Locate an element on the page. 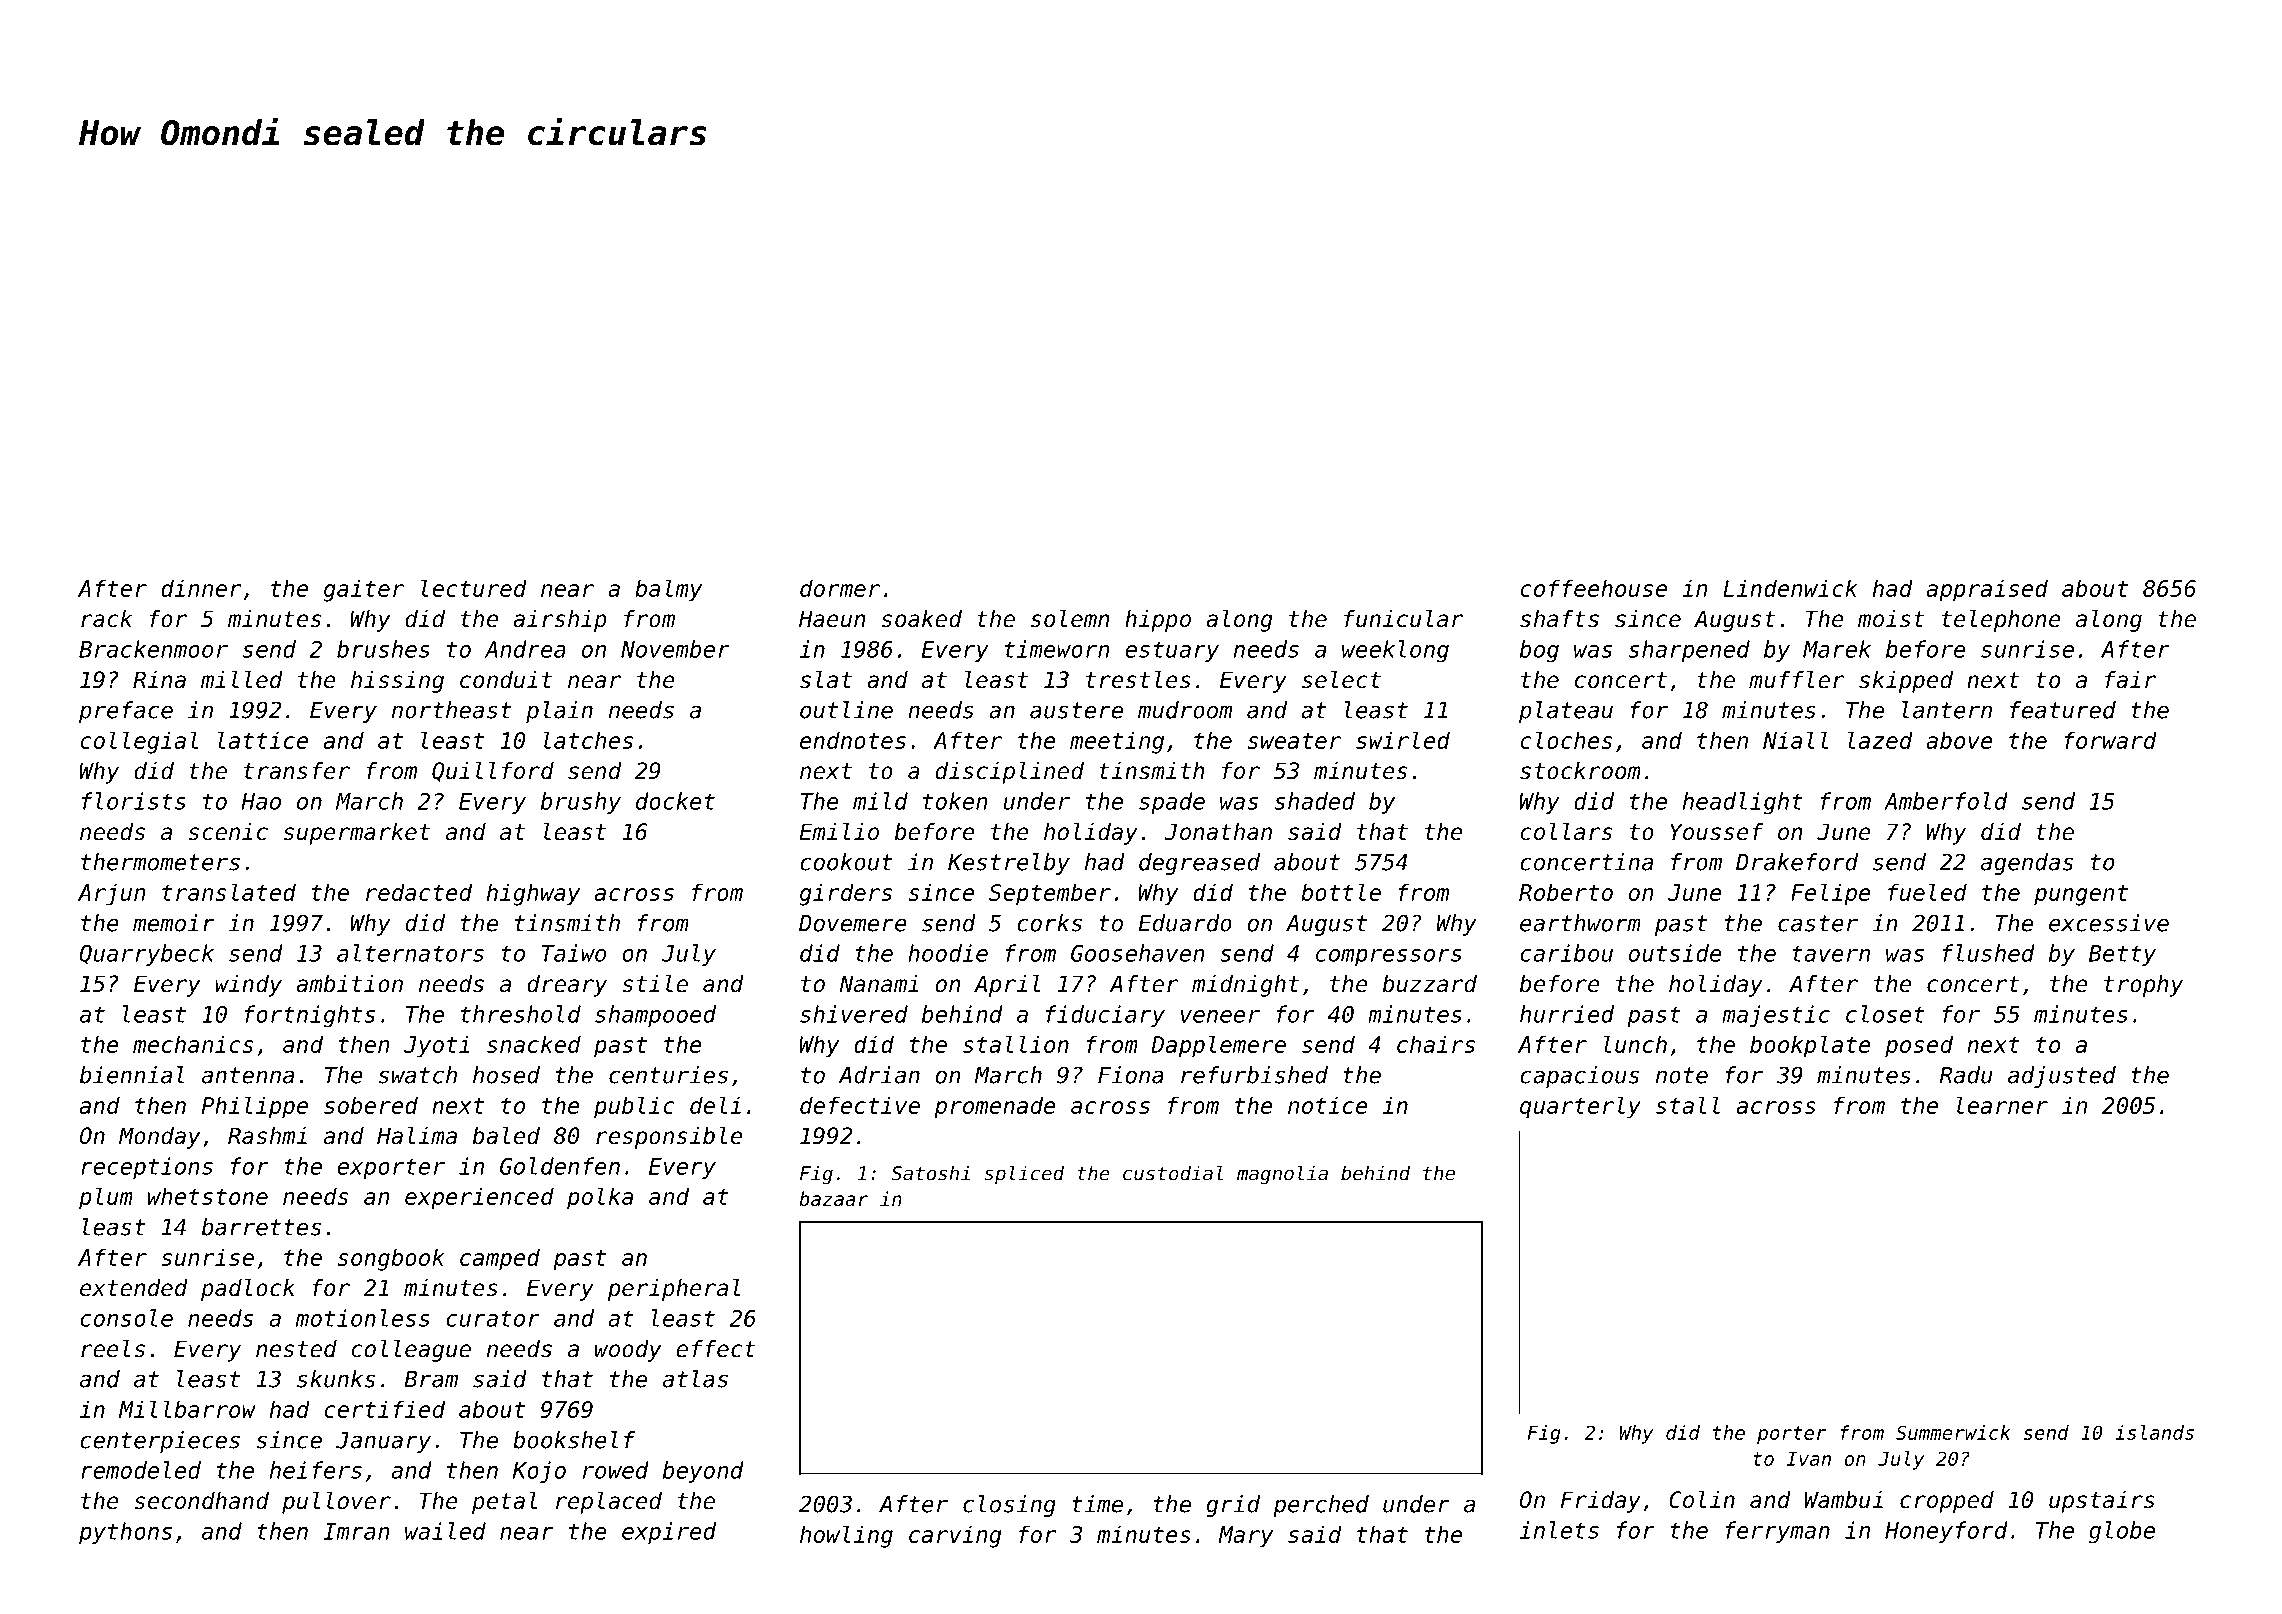 This image has height=1614, width=2282. collars is located at coordinates (1566, 832).
